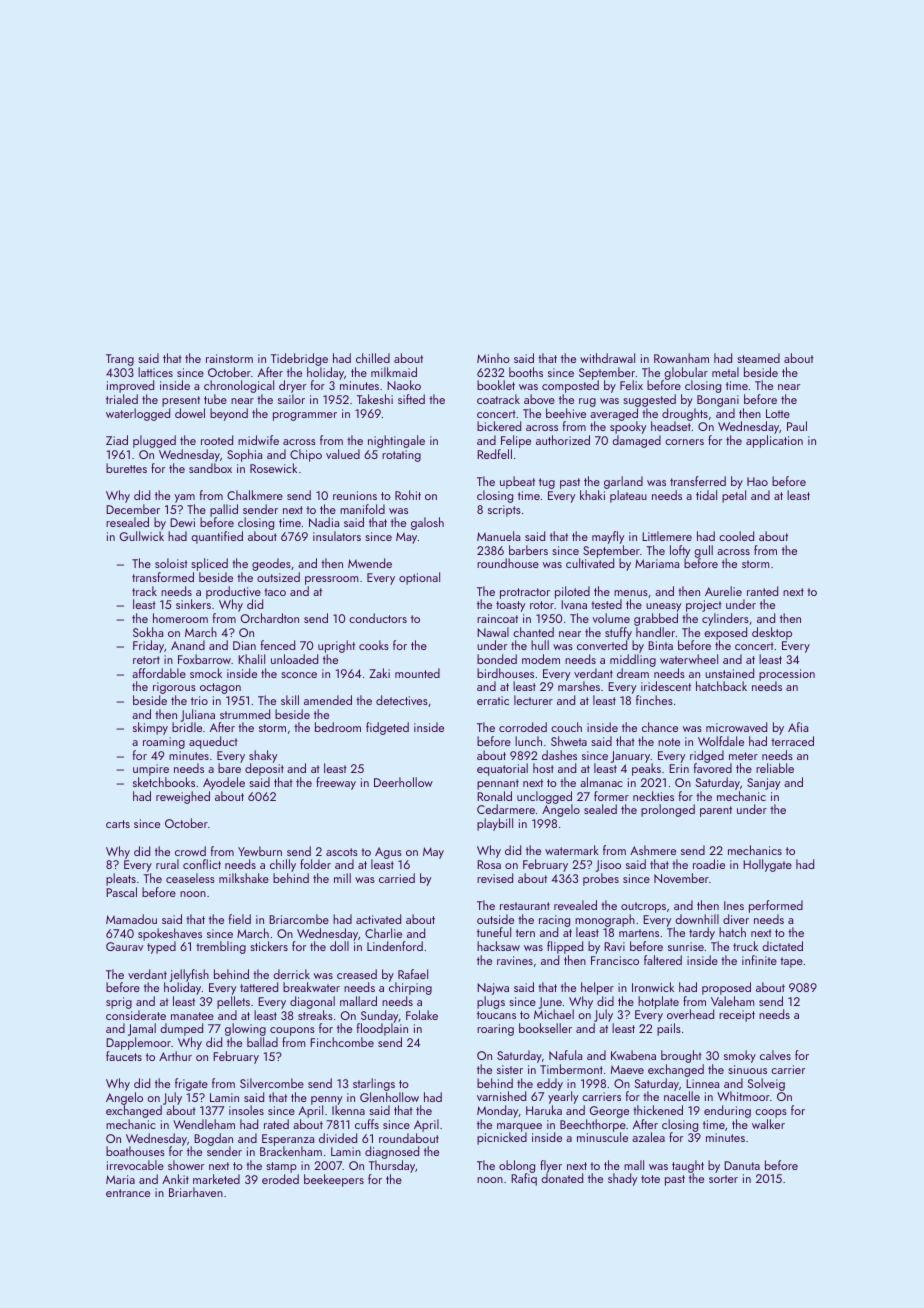 Image resolution: width=924 pixels, height=1308 pixels. What do you see at coordinates (120, 360) in the page?
I see `Trang` at bounding box center [120, 360].
